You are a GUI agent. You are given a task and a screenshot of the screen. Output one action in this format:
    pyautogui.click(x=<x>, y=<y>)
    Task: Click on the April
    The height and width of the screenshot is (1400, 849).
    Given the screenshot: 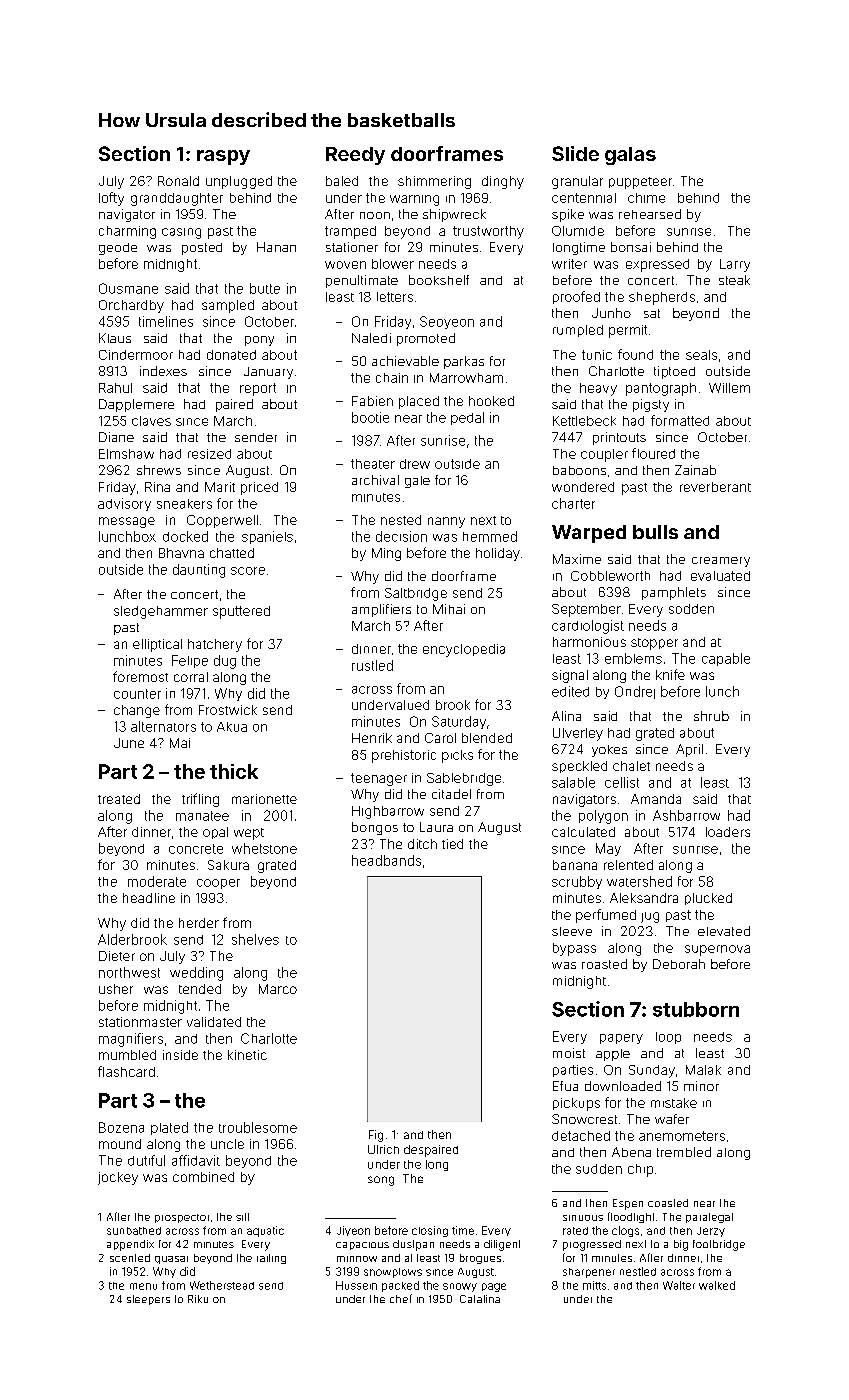 What is the action you would take?
    pyautogui.click(x=689, y=750)
